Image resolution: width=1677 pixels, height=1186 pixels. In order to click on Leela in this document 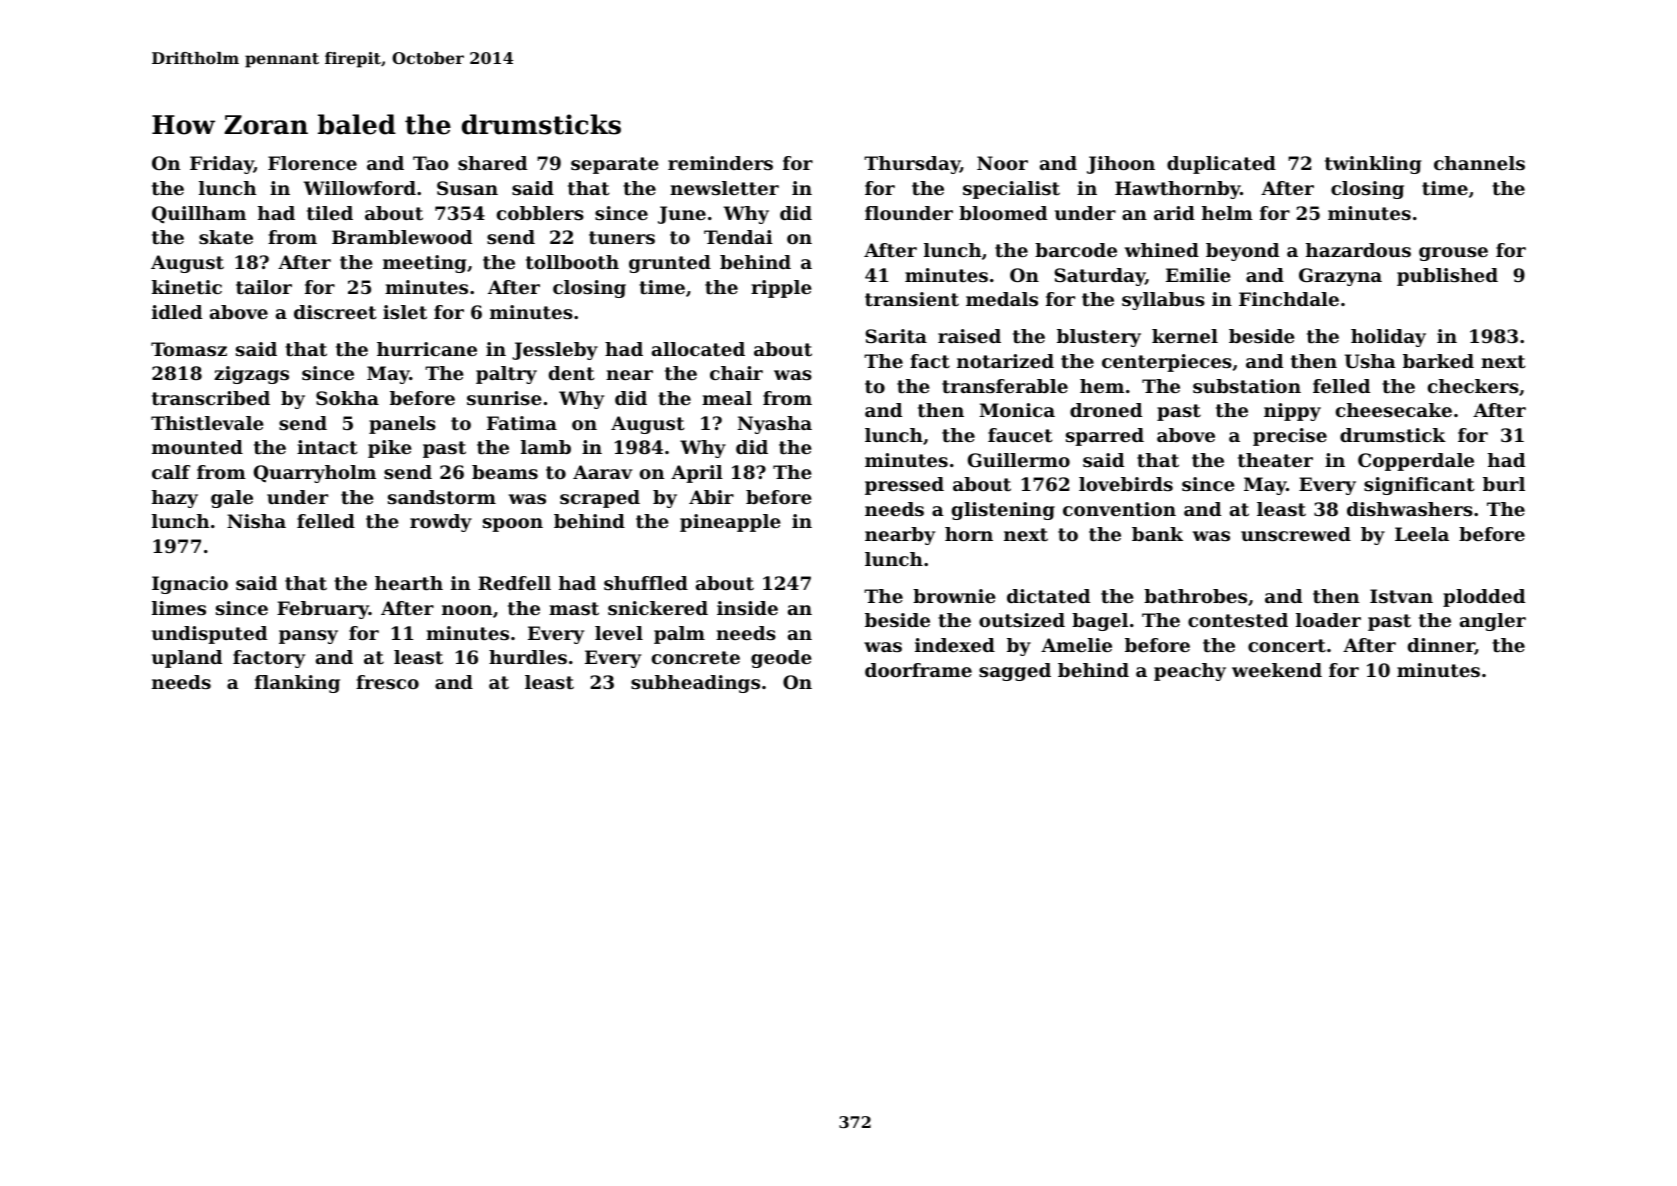, I will do `click(1422, 534)`.
